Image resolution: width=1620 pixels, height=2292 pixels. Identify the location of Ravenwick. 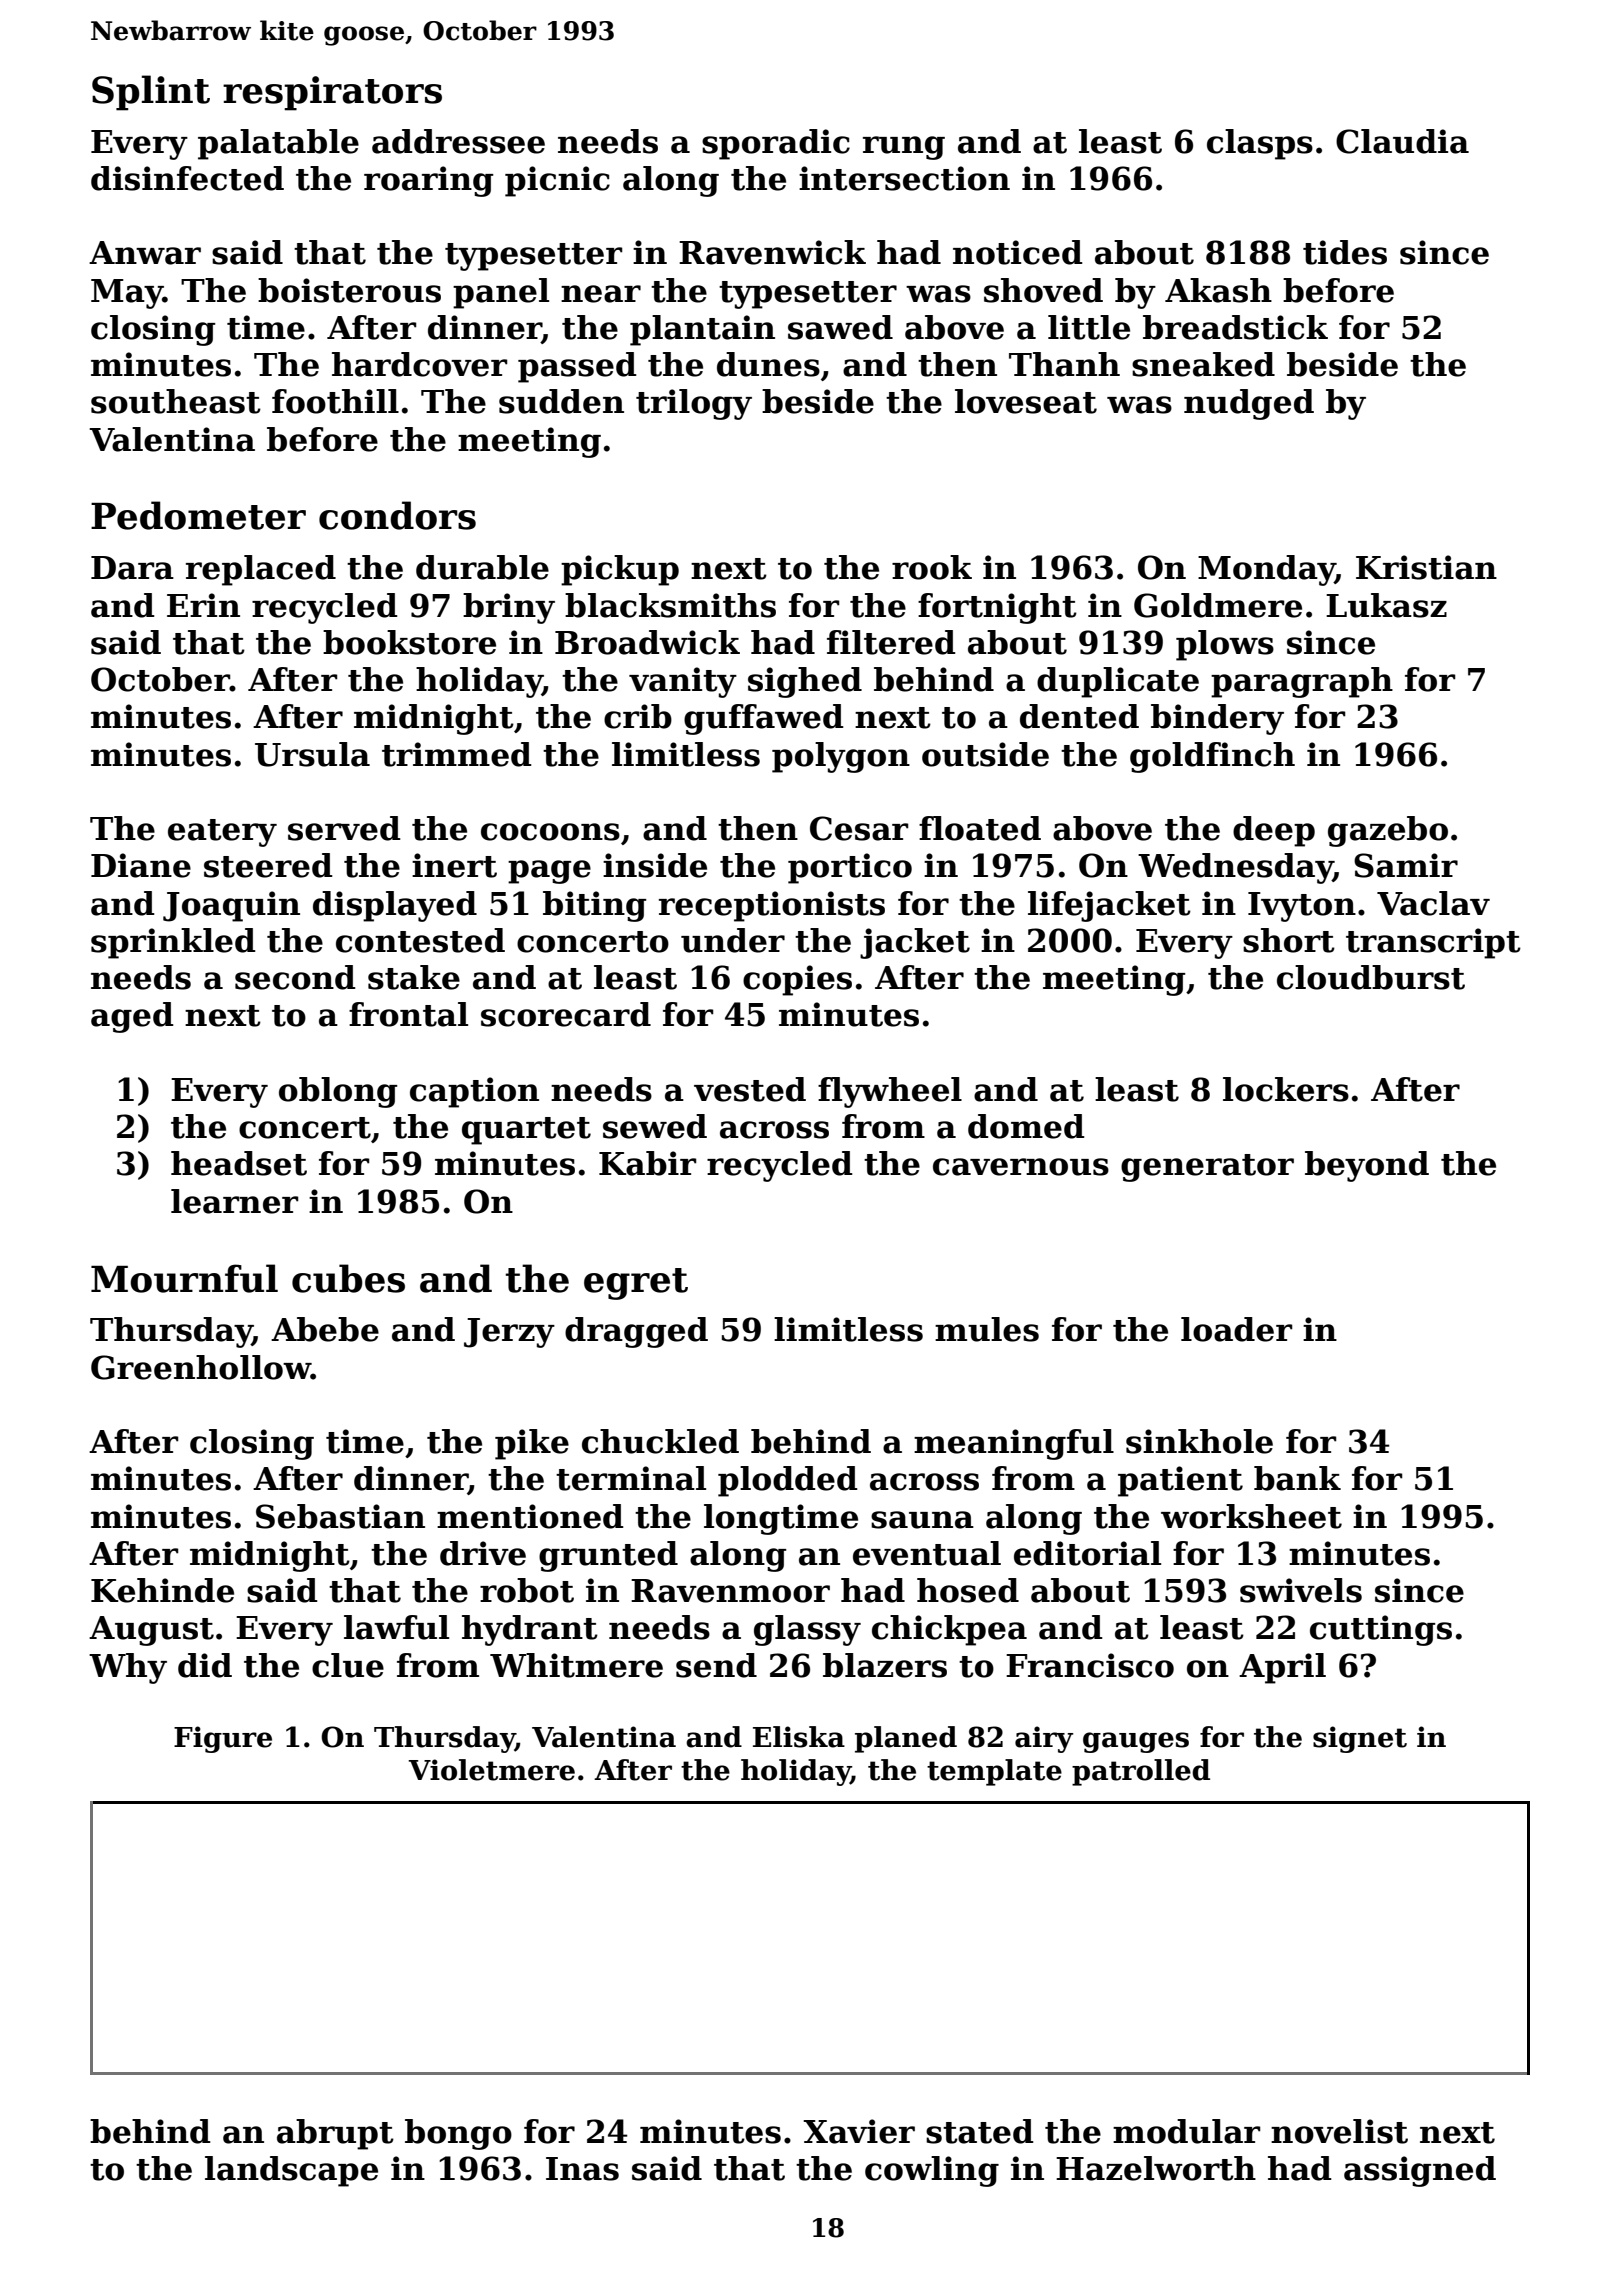
(772, 252).
